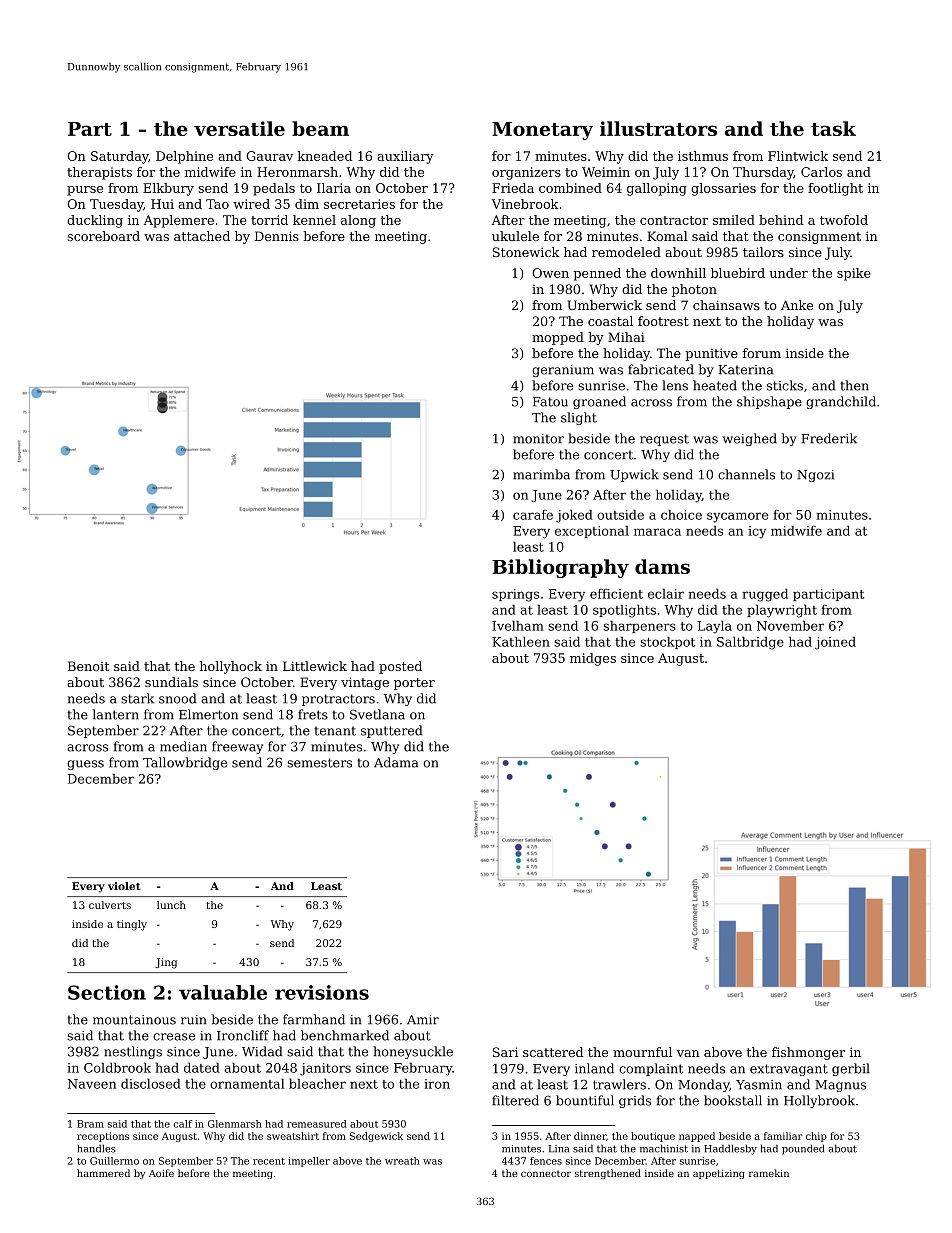 The height and width of the image is (1233, 952). I want to click on Benoit, so click(88, 666).
